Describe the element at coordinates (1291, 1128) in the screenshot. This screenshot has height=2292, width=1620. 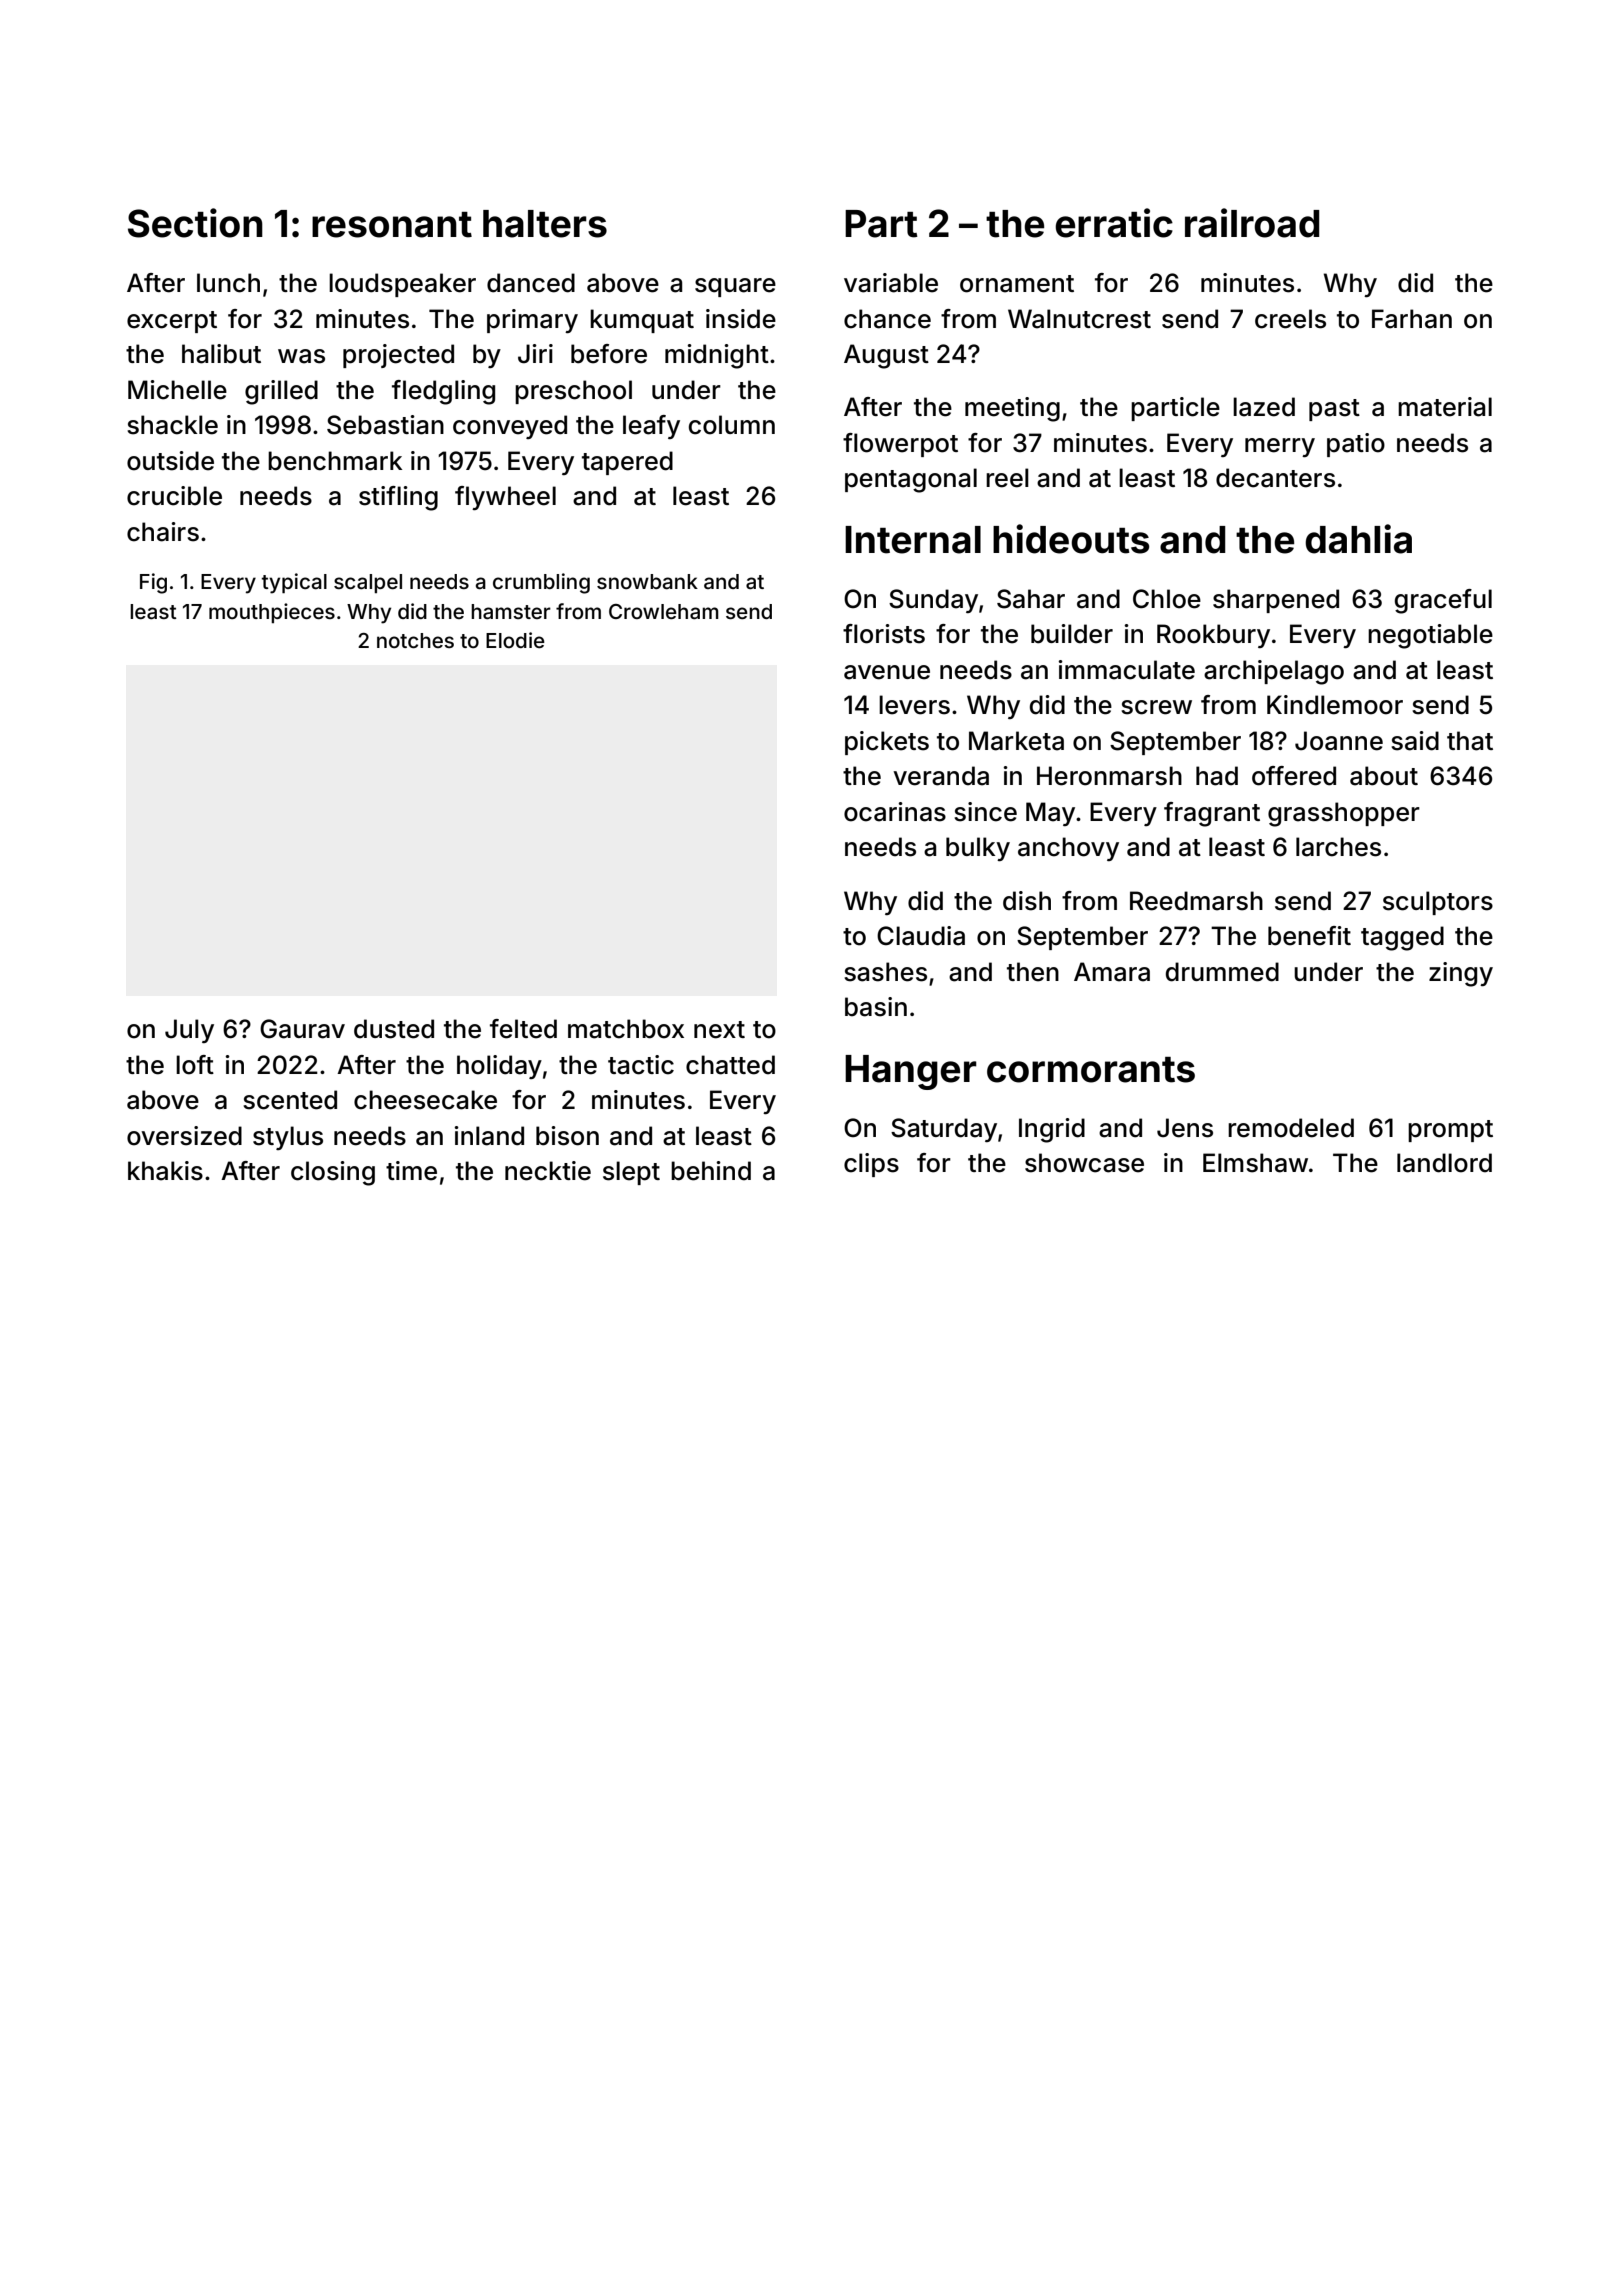
I see `remodeled` at that location.
